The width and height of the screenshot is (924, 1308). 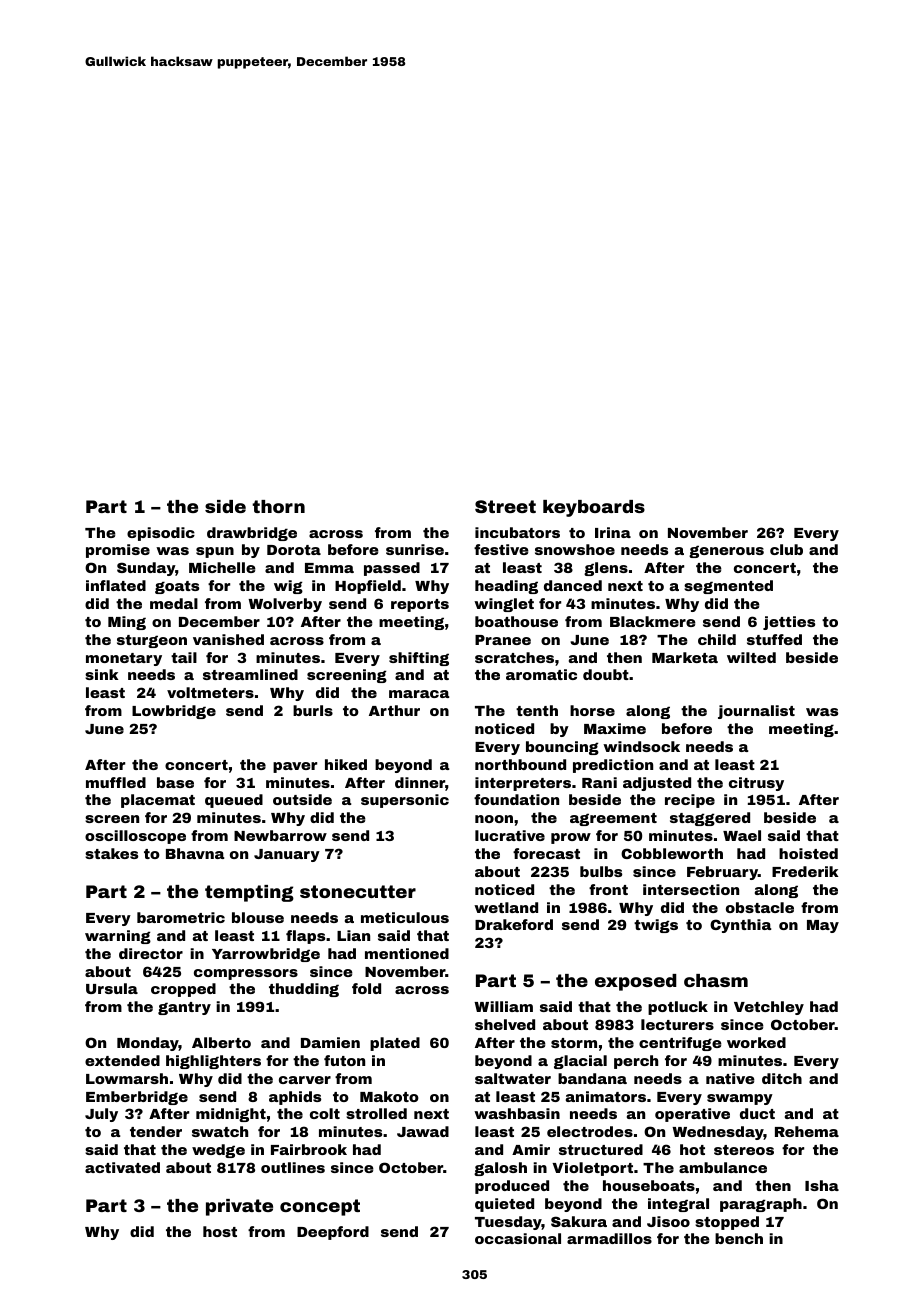 I want to click on horse, so click(x=592, y=710).
